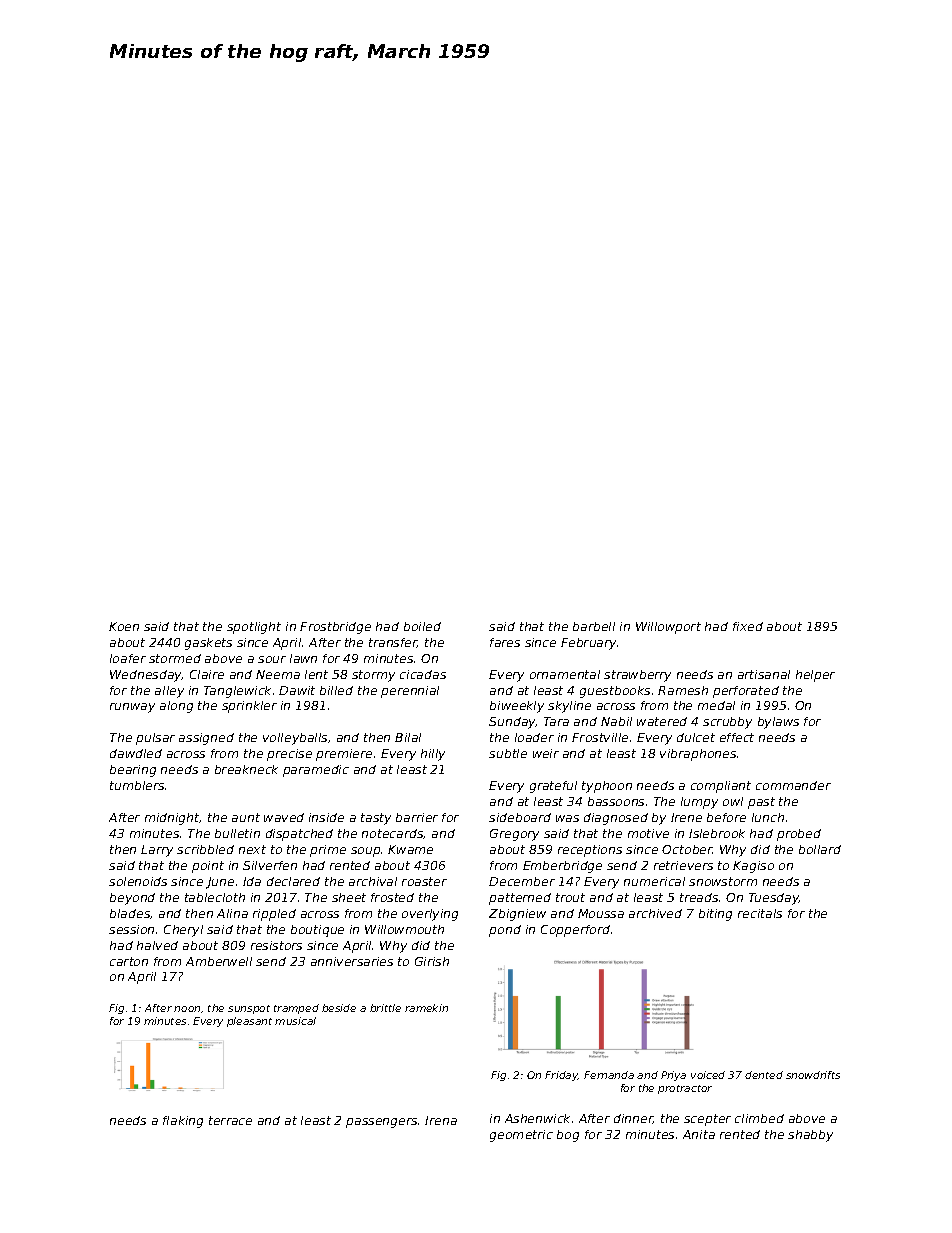  Describe the element at coordinates (295, 739) in the screenshot. I see `volleyballs` at that location.
